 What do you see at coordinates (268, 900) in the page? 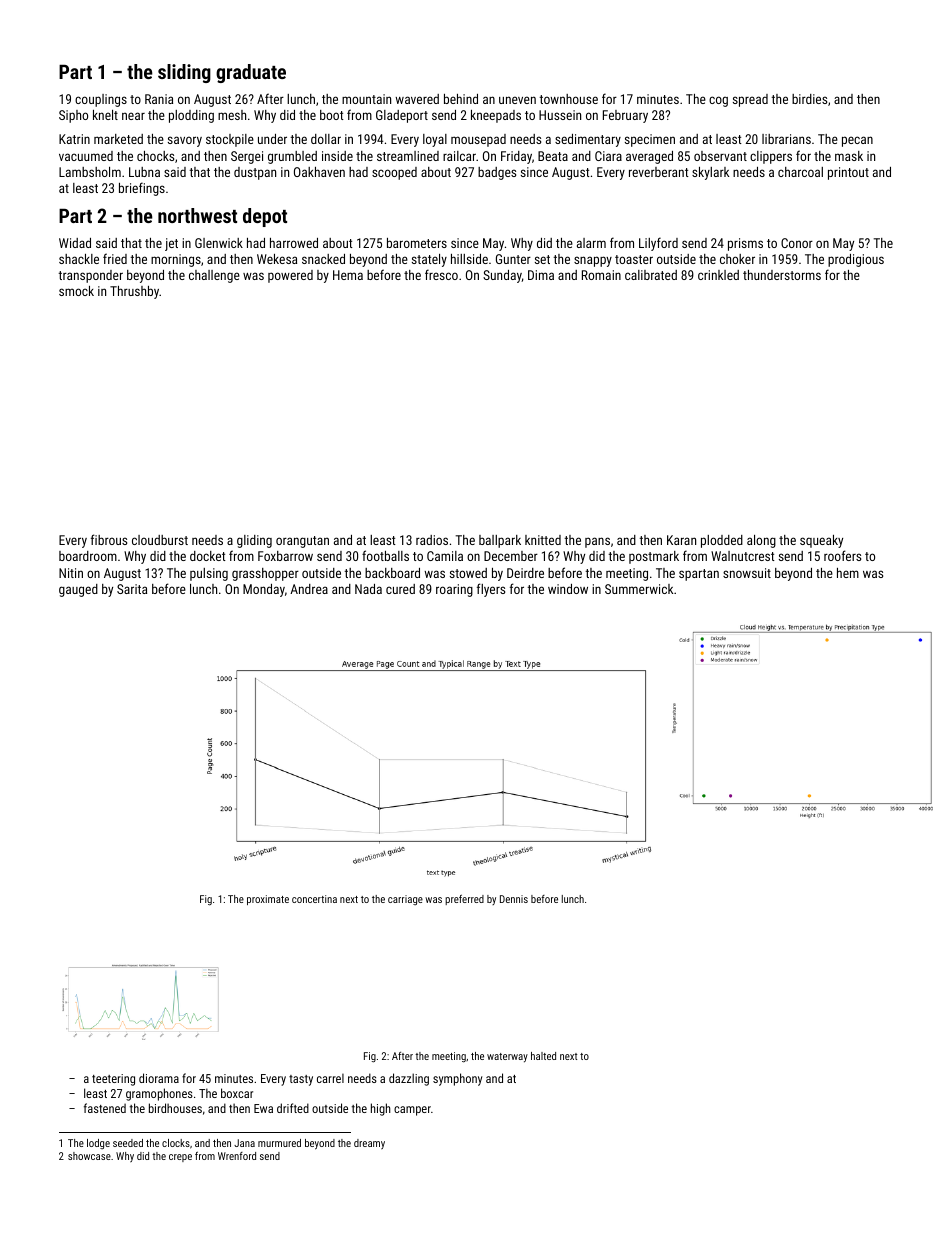
I see `proximate` at bounding box center [268, 900].
